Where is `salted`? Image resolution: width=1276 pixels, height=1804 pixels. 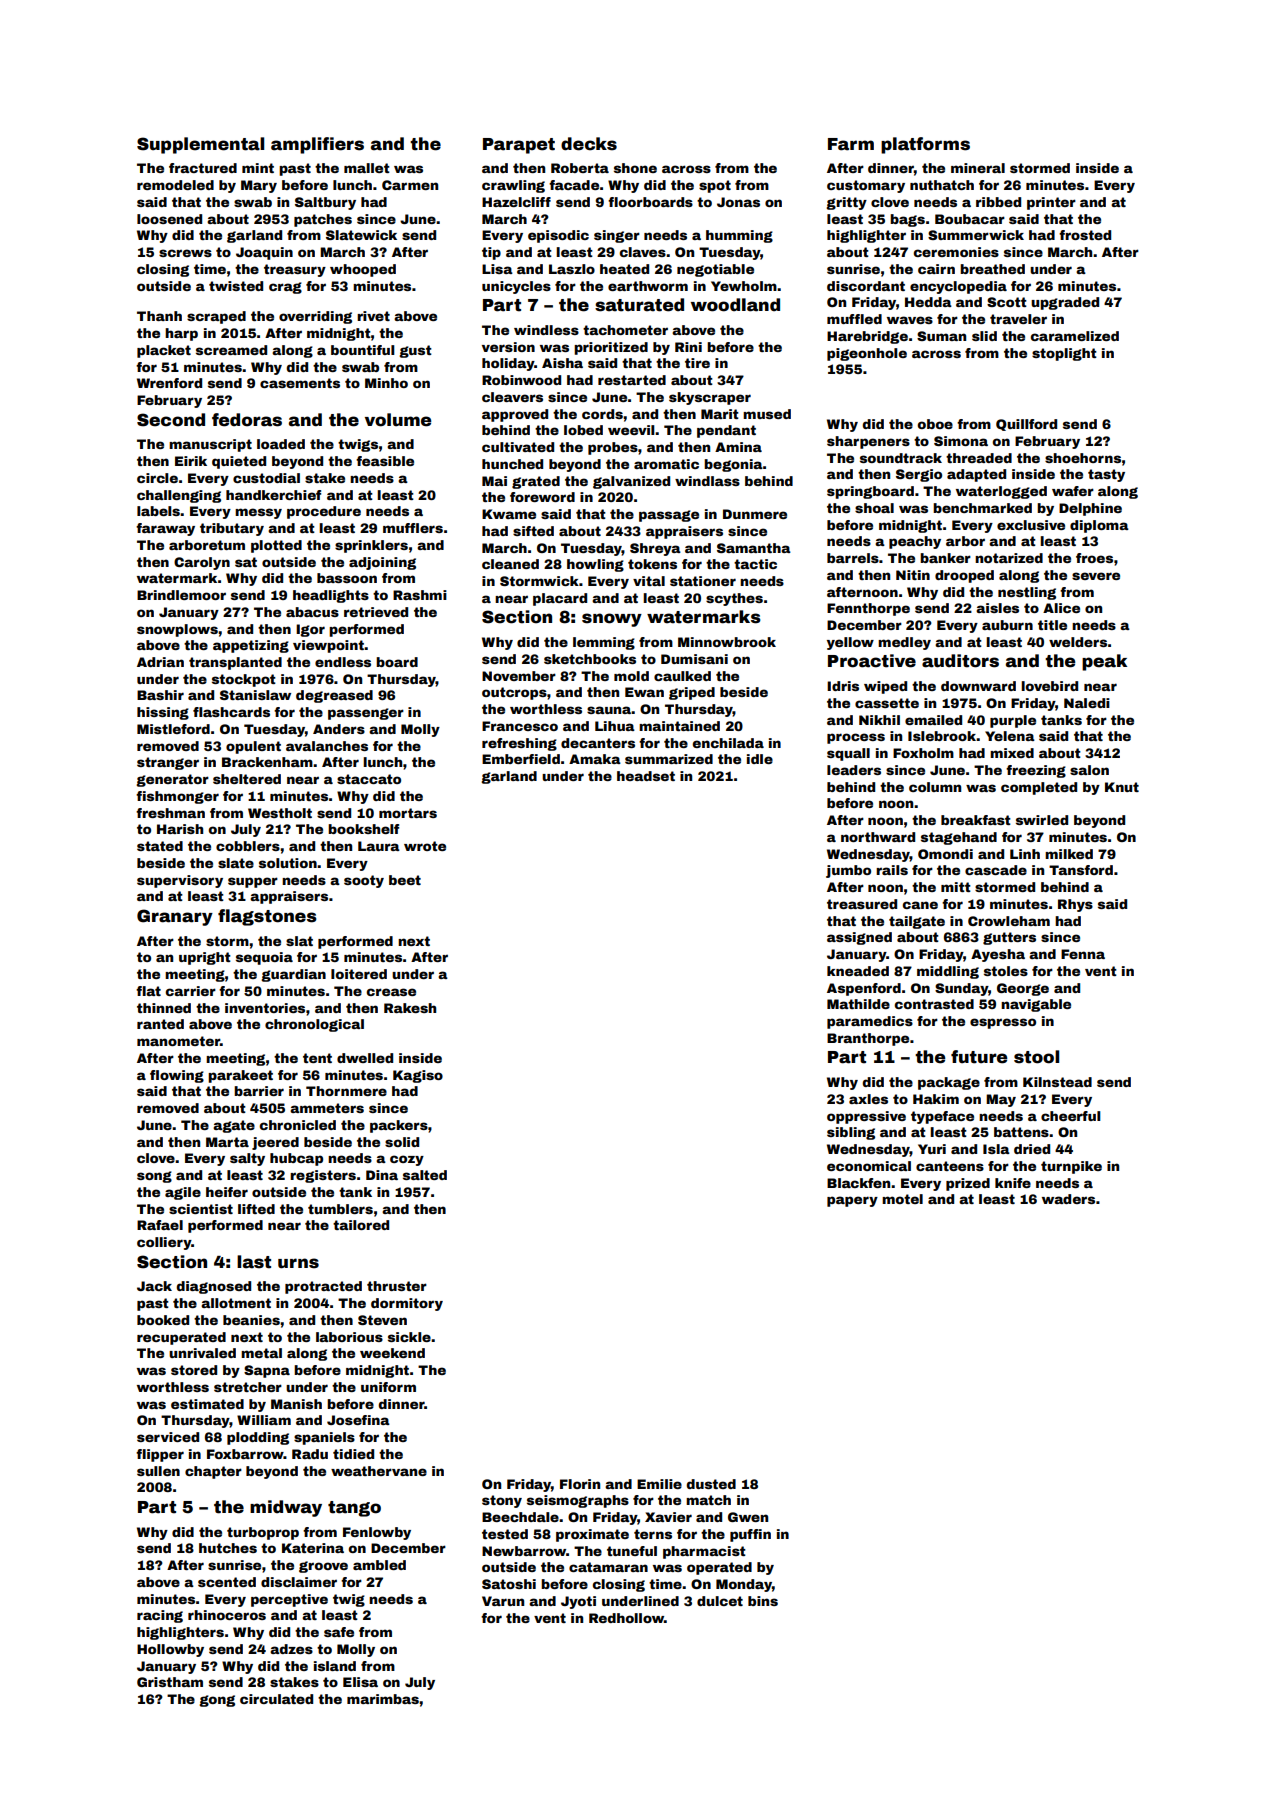 salted is located at coordinates (425, 1175).
